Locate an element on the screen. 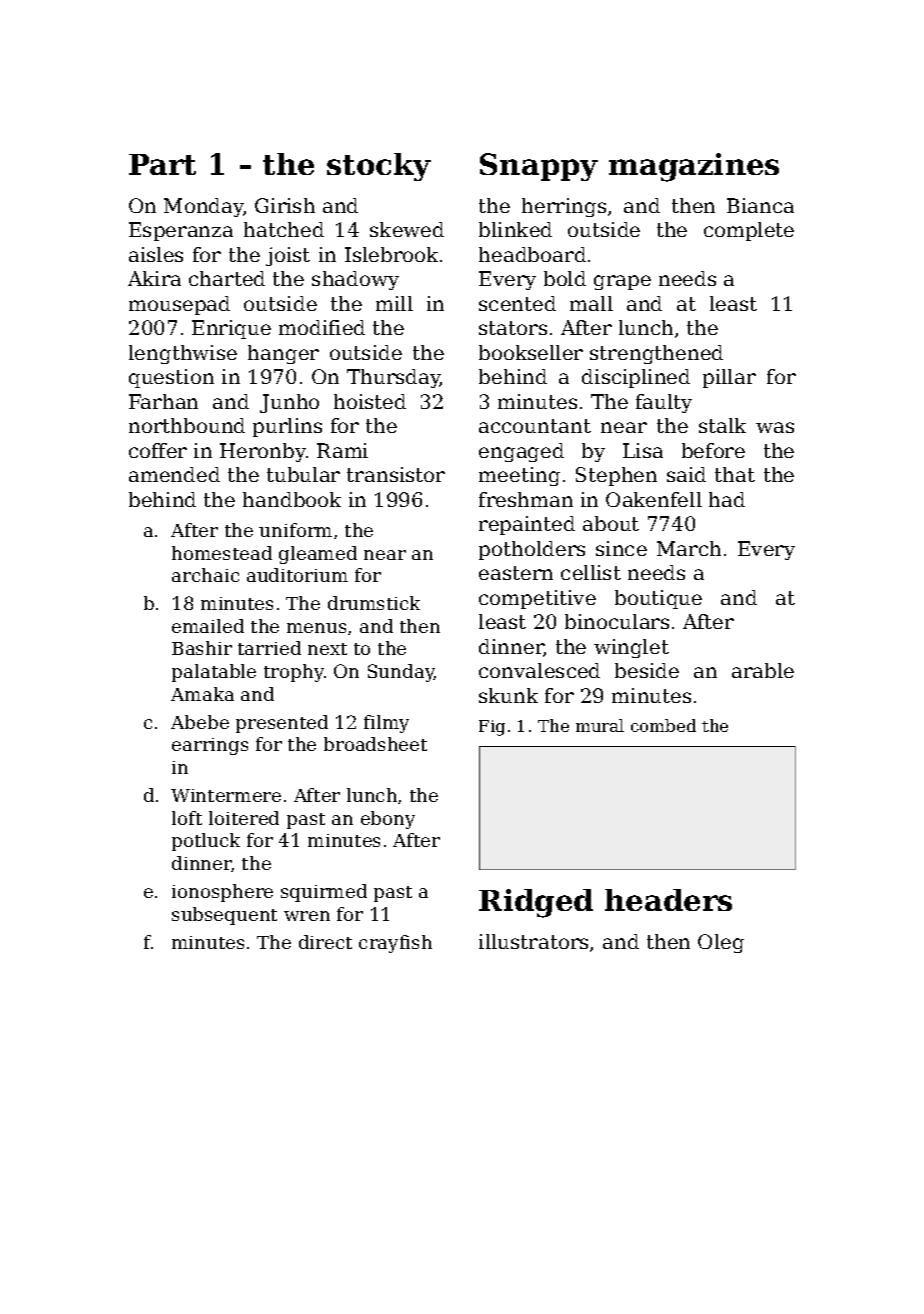 The image size is (924, 1314). subsequent is located at coordinates (224, 916).
